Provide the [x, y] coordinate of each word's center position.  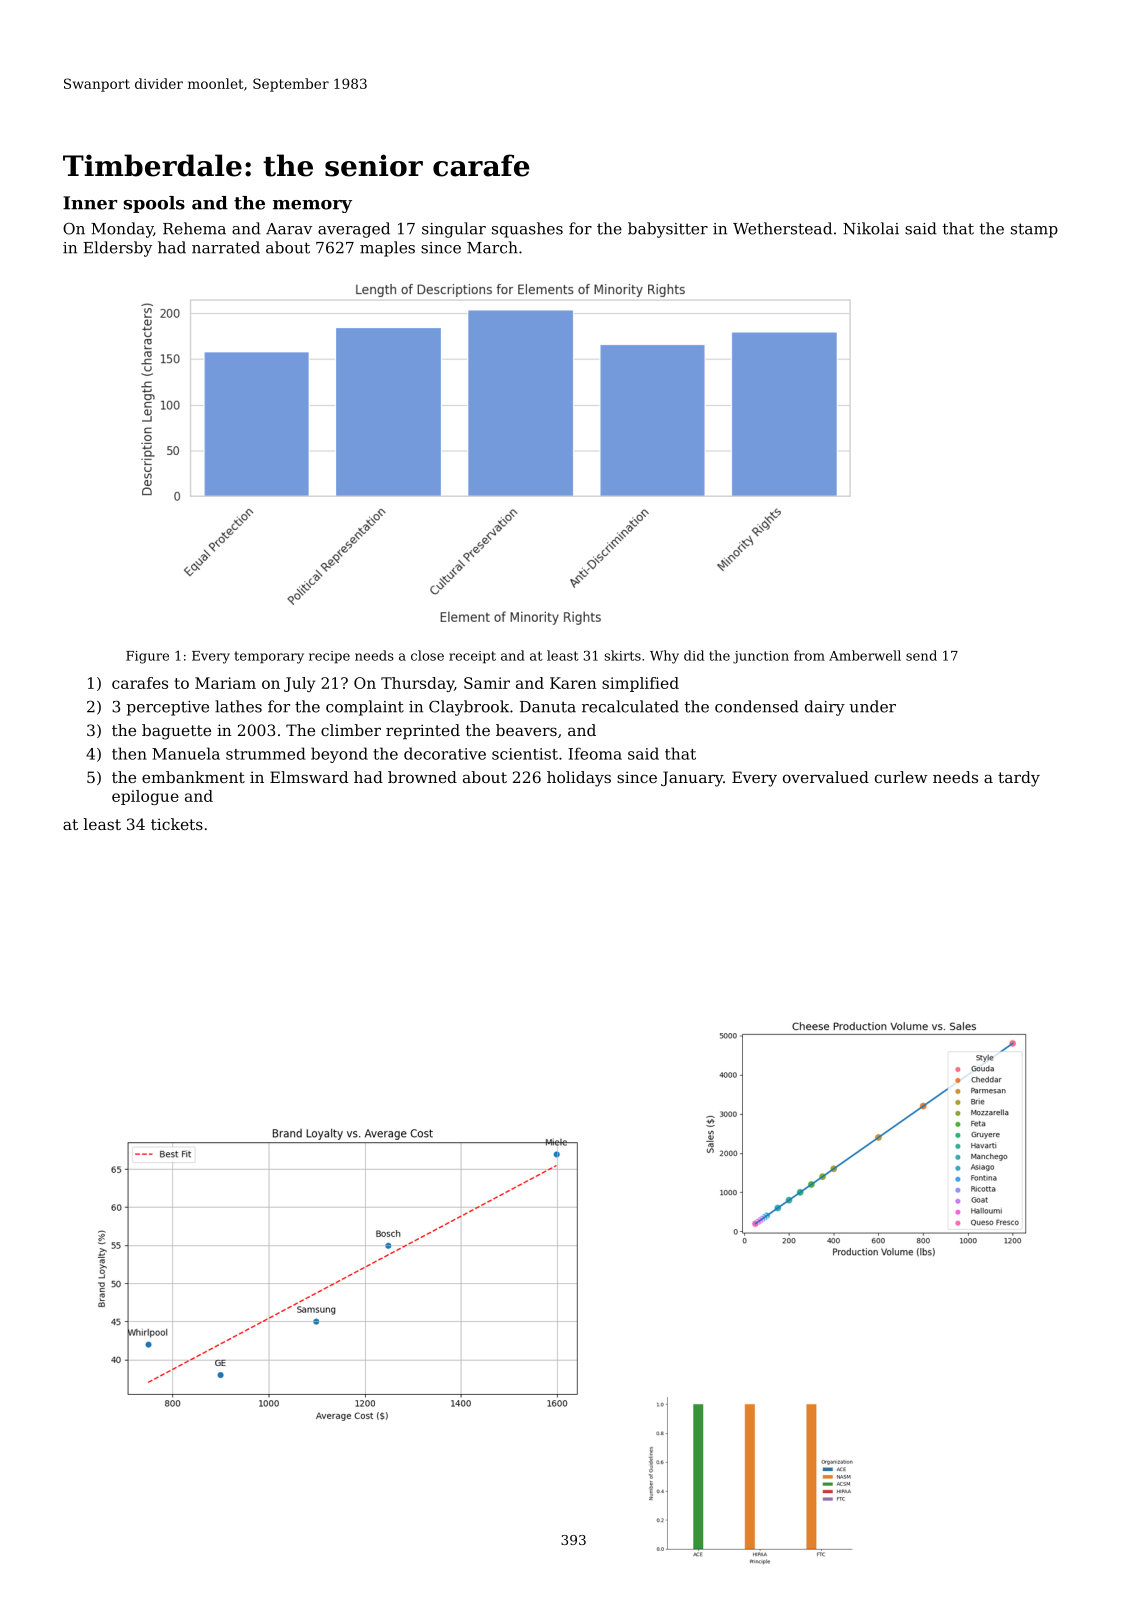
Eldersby [117, 249]
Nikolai [871, 228]
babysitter [668, 230]
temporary [269, 657]
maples [387, 249]
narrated [226, 247]
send [921, 655]
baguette [176, 732]
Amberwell [865, 655]
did [694, 655]
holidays [579, 779]
